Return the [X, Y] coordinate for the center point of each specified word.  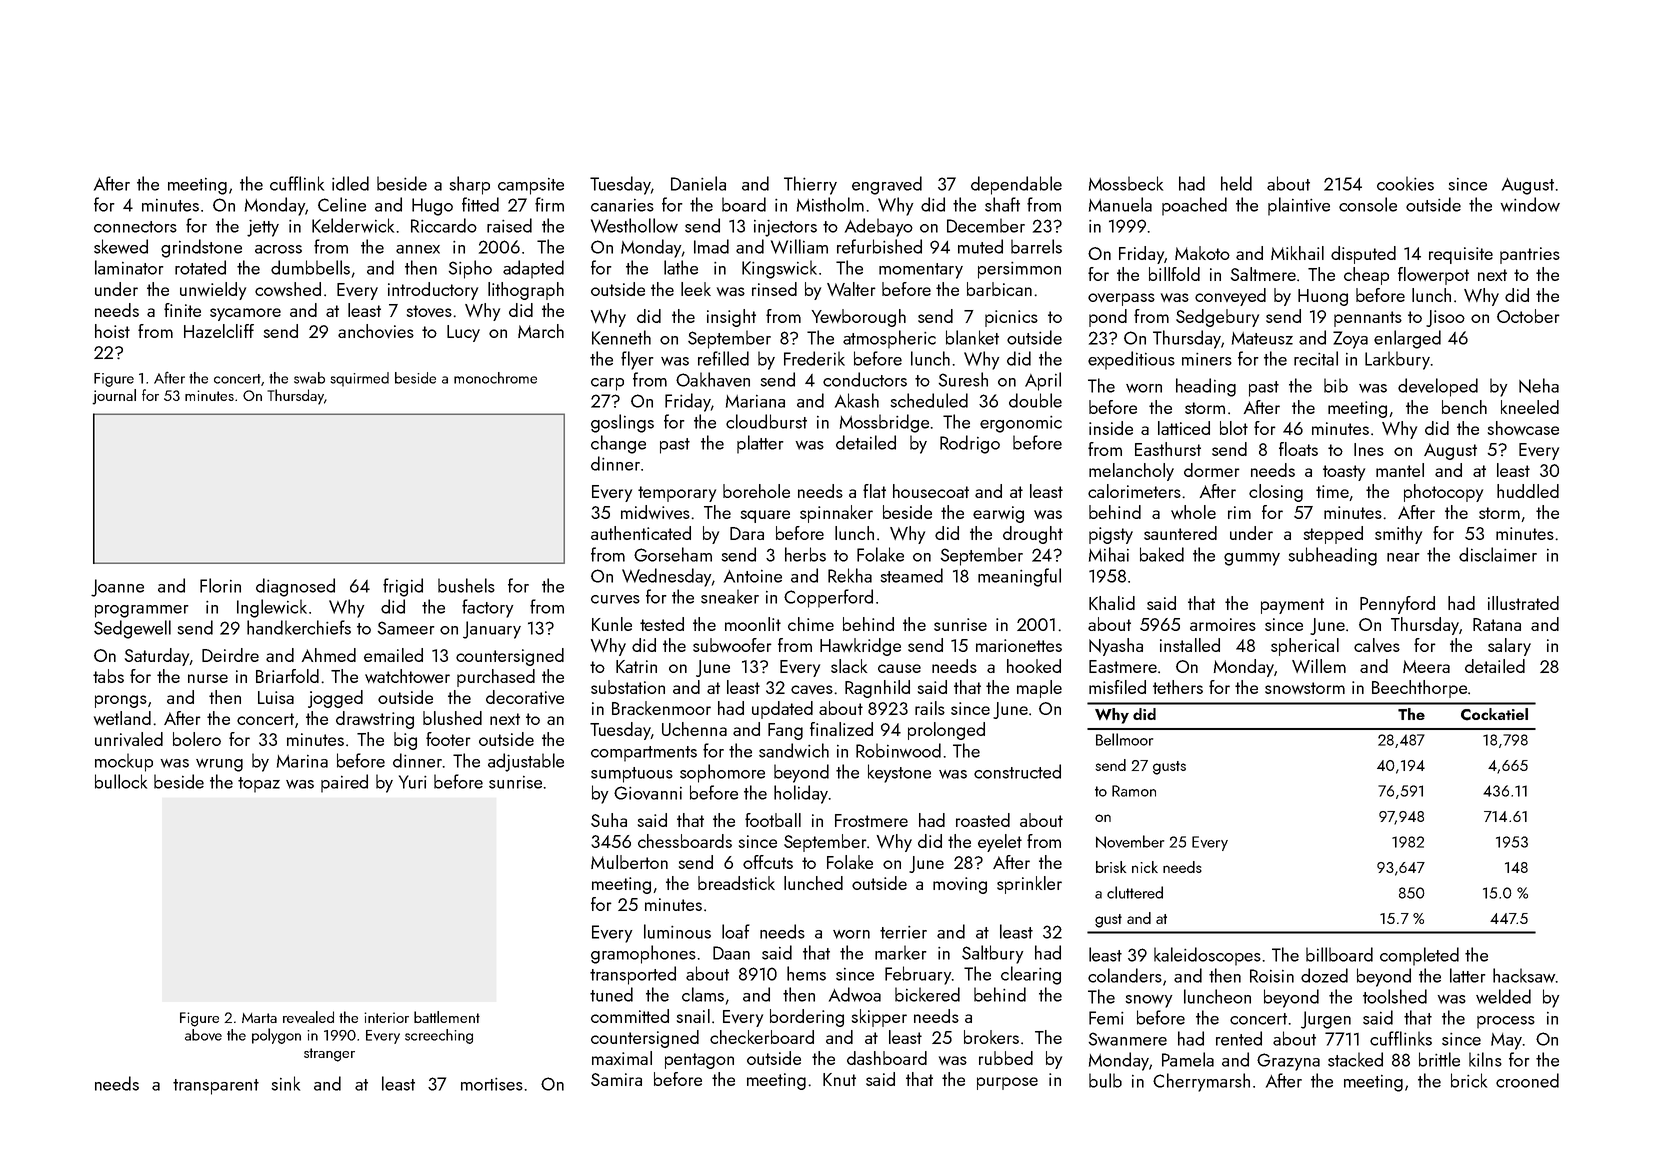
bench [1464, 407]
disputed [1363, 255]
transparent [216, 1087]
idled [350, 183]
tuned [611, 994]
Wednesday [666, 577]
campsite [531, 186]
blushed [452, 718]
